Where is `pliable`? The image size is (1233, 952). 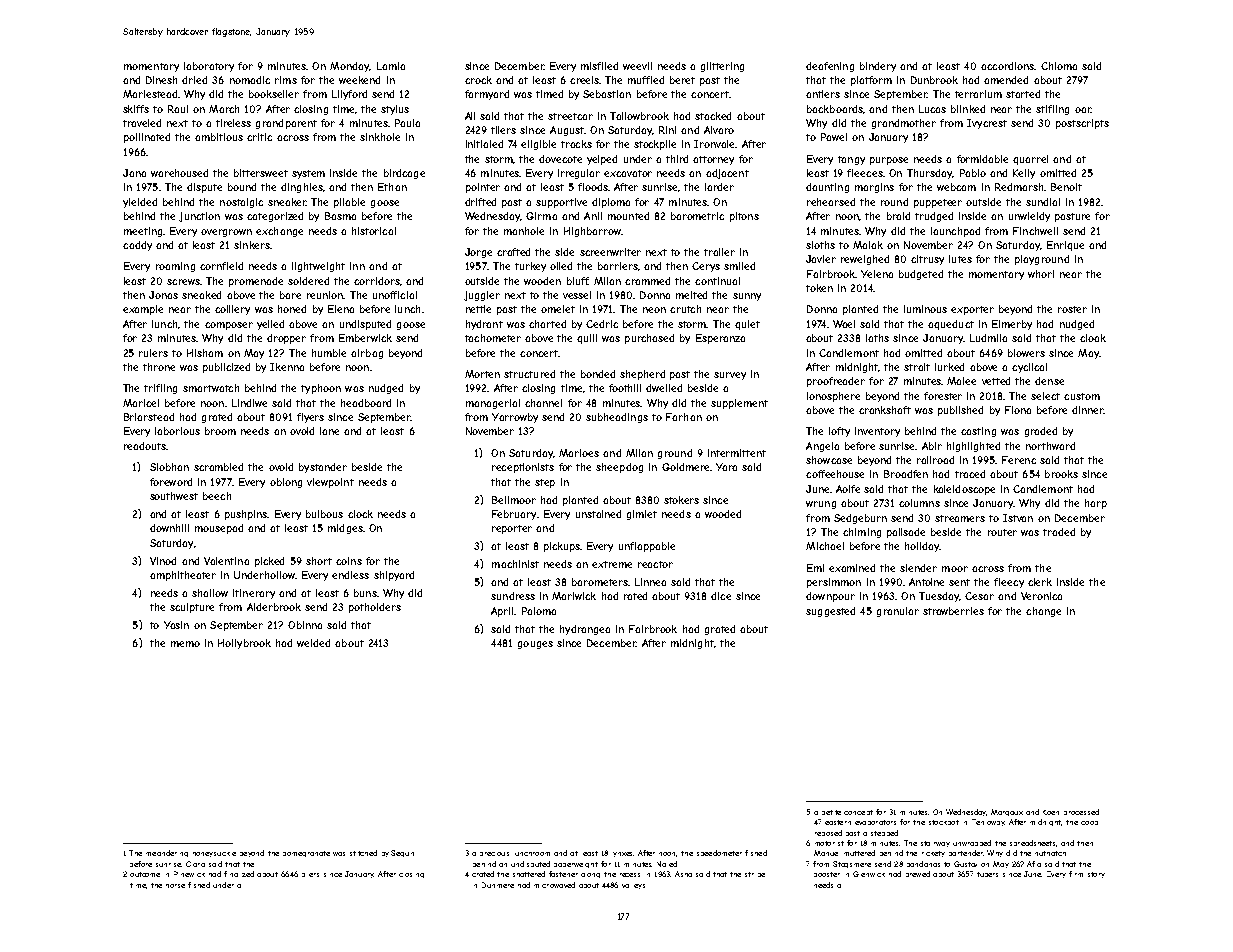 pliable is located at coordinates (349, 203).
